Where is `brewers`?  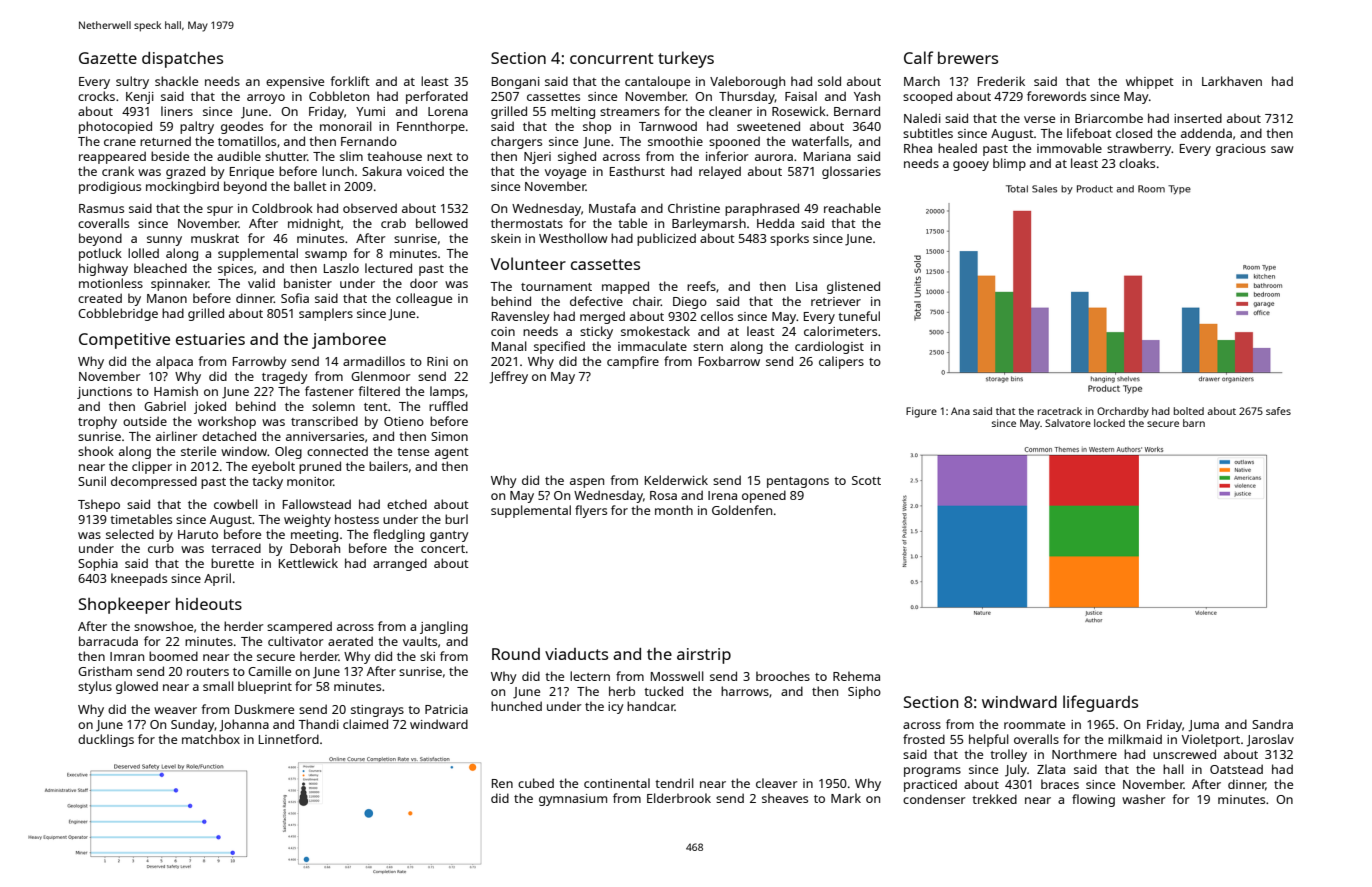
brewers is located at coordinates (968, 58).
